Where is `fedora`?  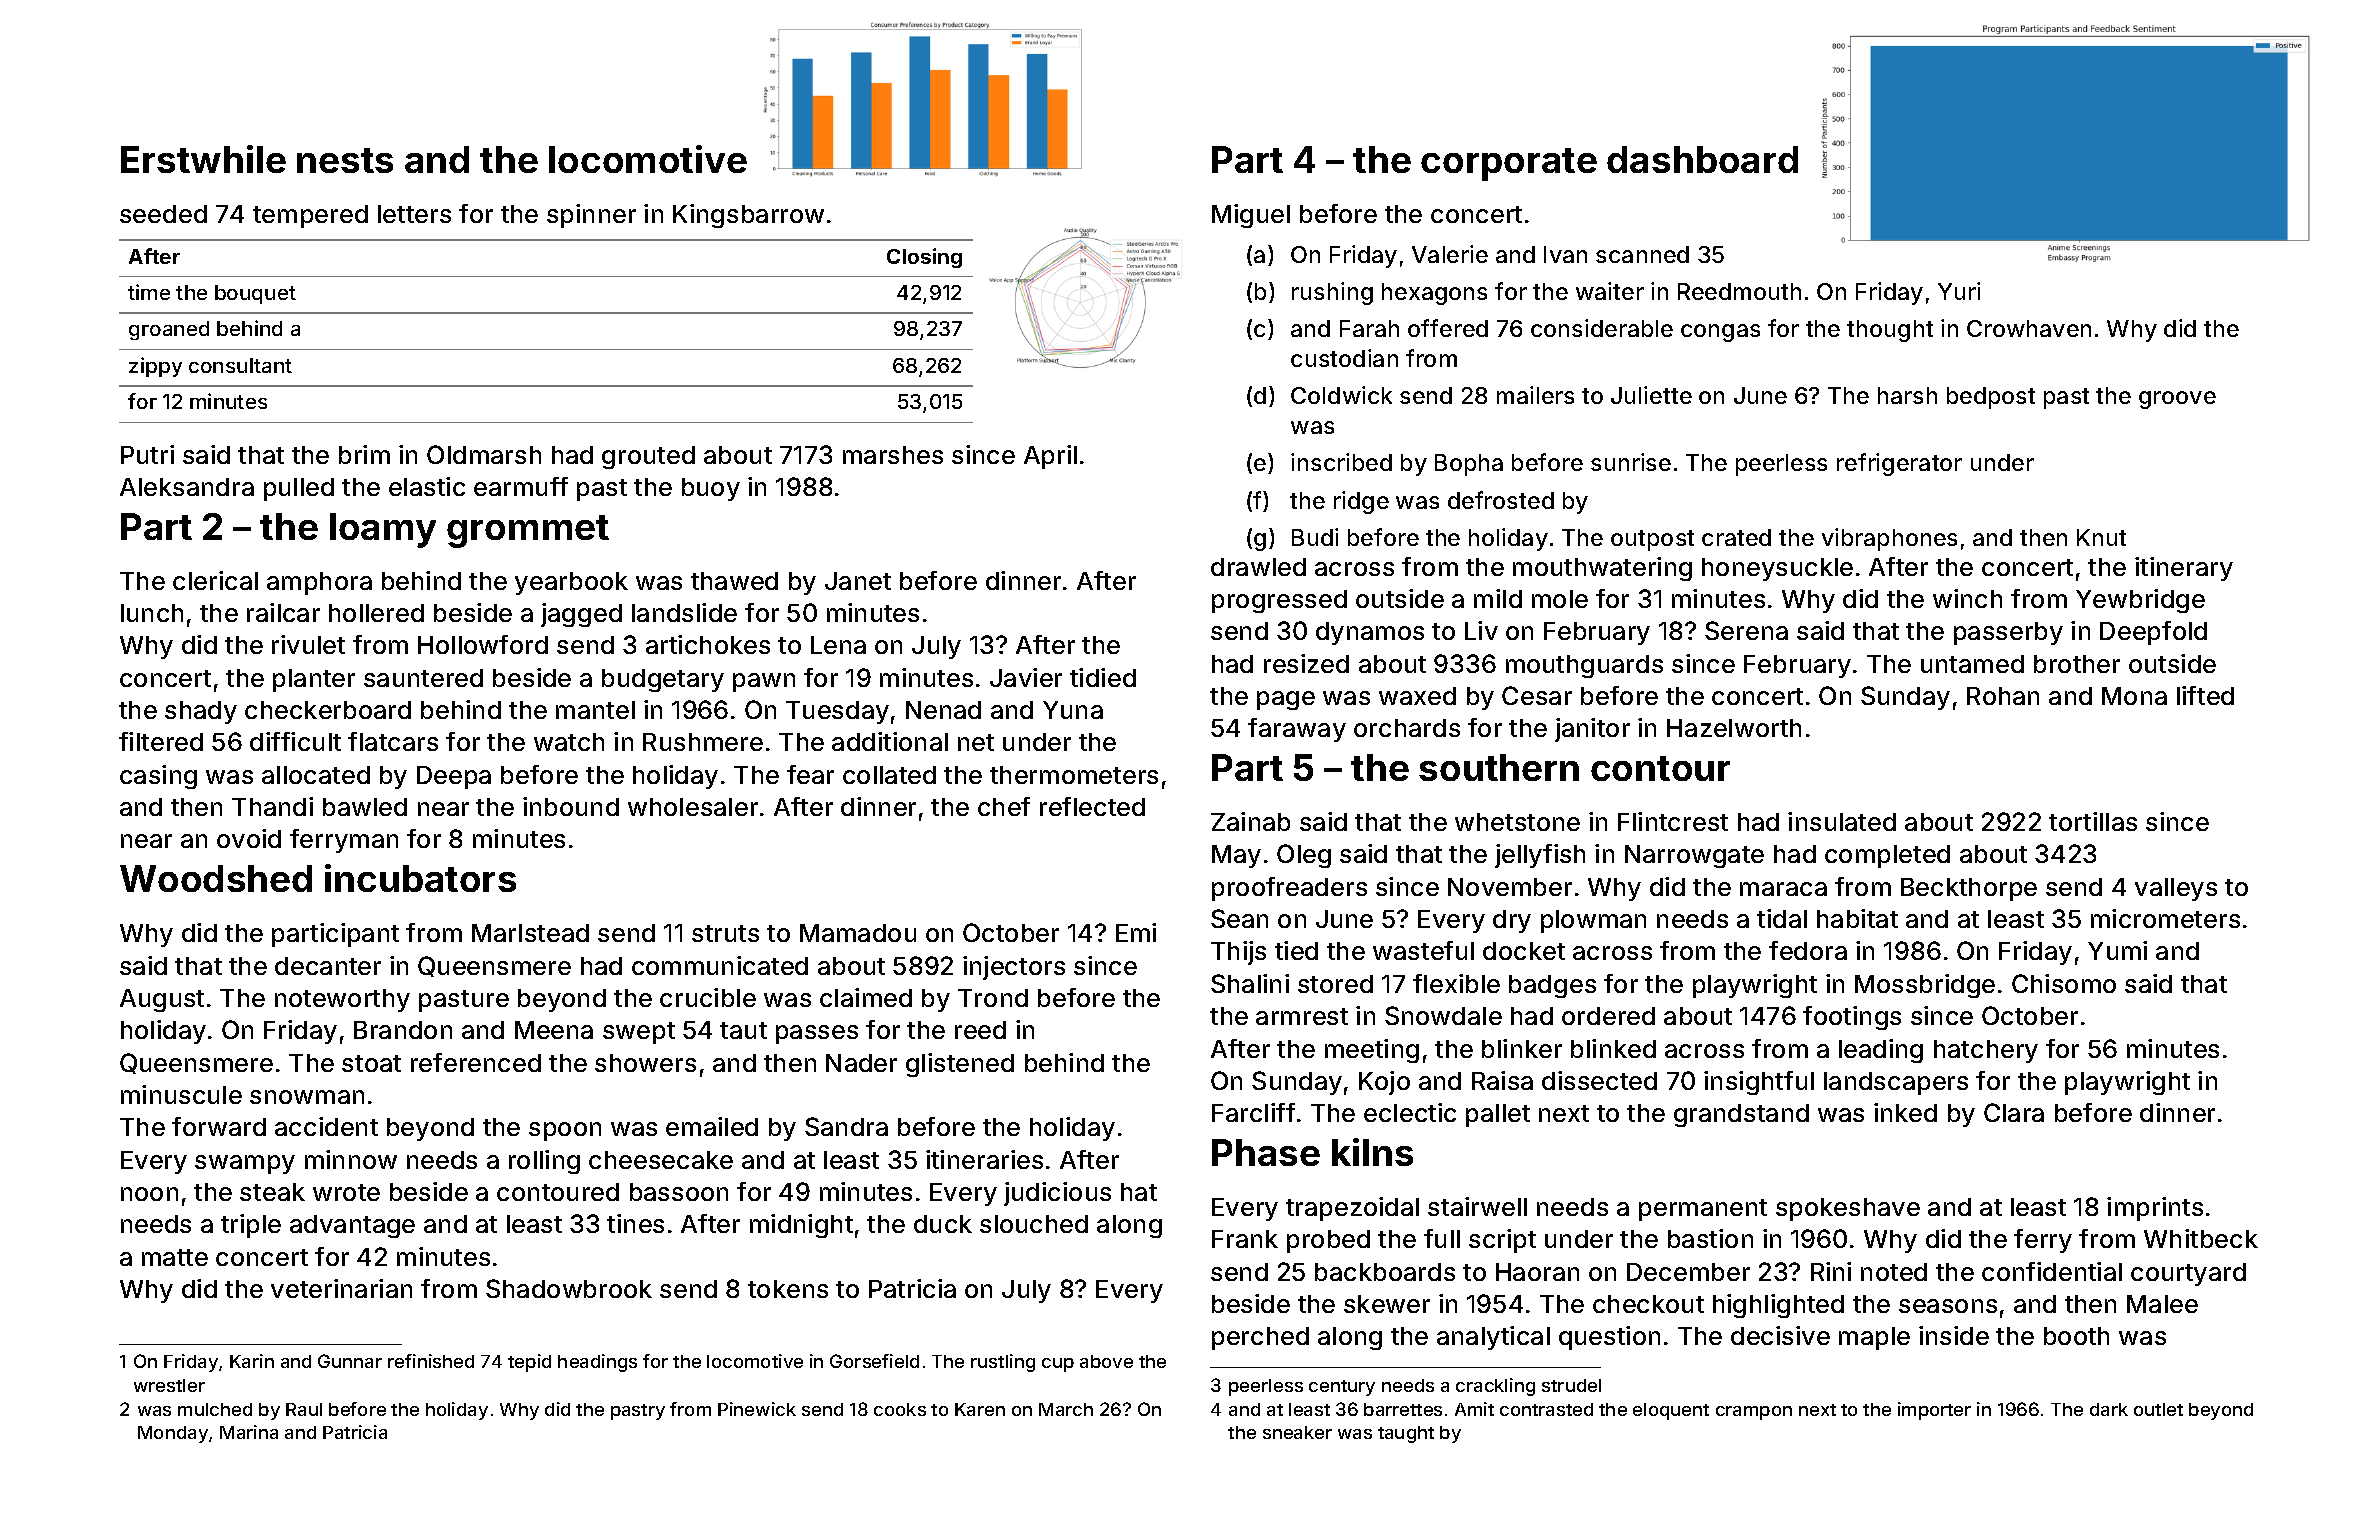
fedora is located at coordinates (1808, 950).
